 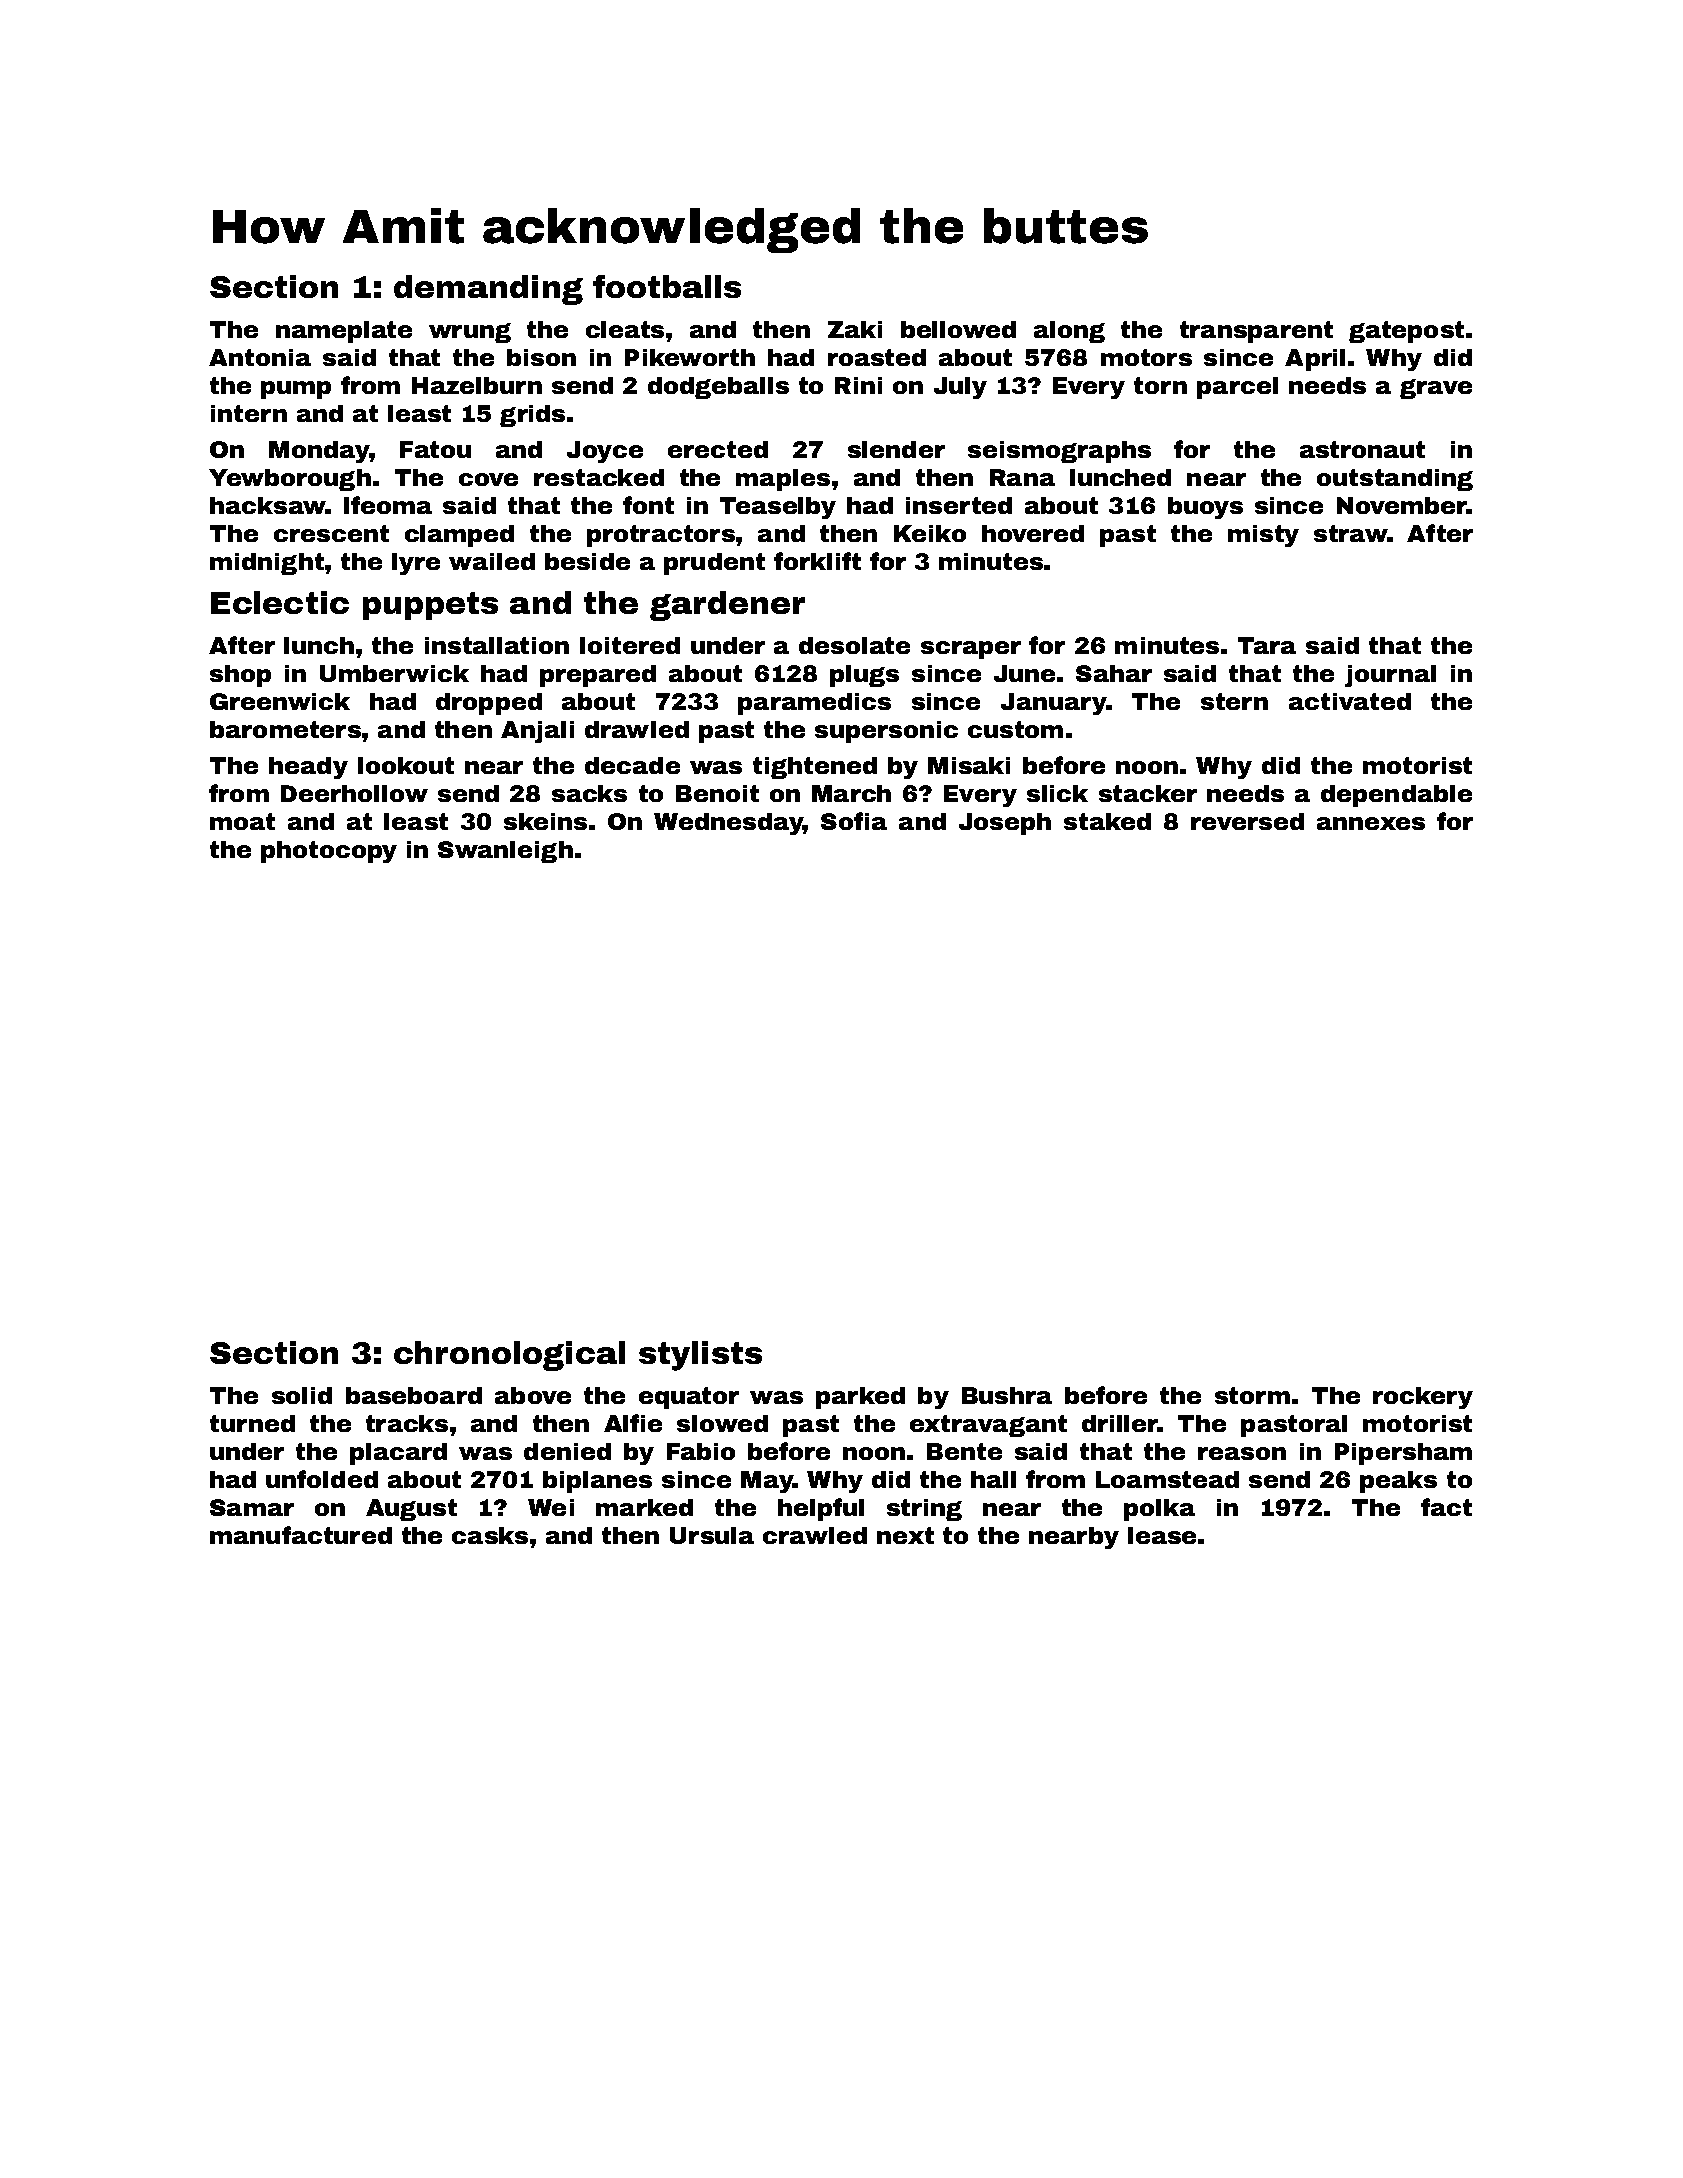 I want to click on erected, so click(x=718, y=449).
